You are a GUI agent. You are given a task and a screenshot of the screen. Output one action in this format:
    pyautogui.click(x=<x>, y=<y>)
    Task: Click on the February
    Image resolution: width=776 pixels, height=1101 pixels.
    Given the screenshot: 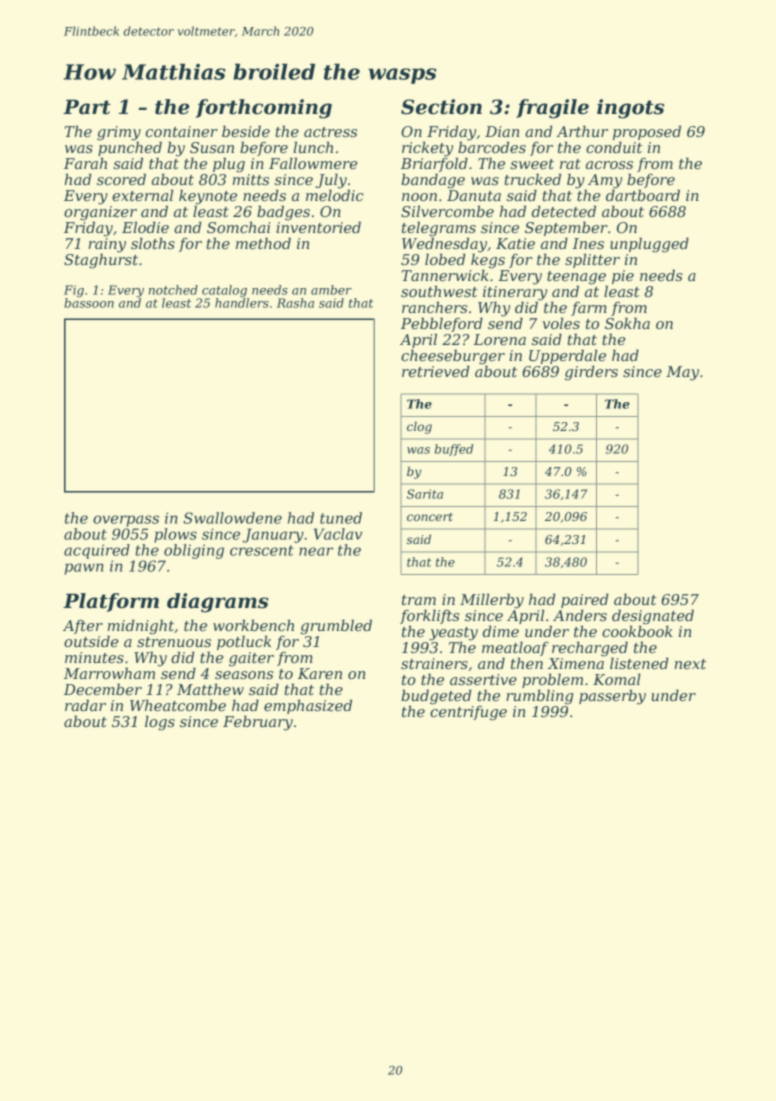 What is the action you would take?
    pyautogui.click(x=258, y=723)
